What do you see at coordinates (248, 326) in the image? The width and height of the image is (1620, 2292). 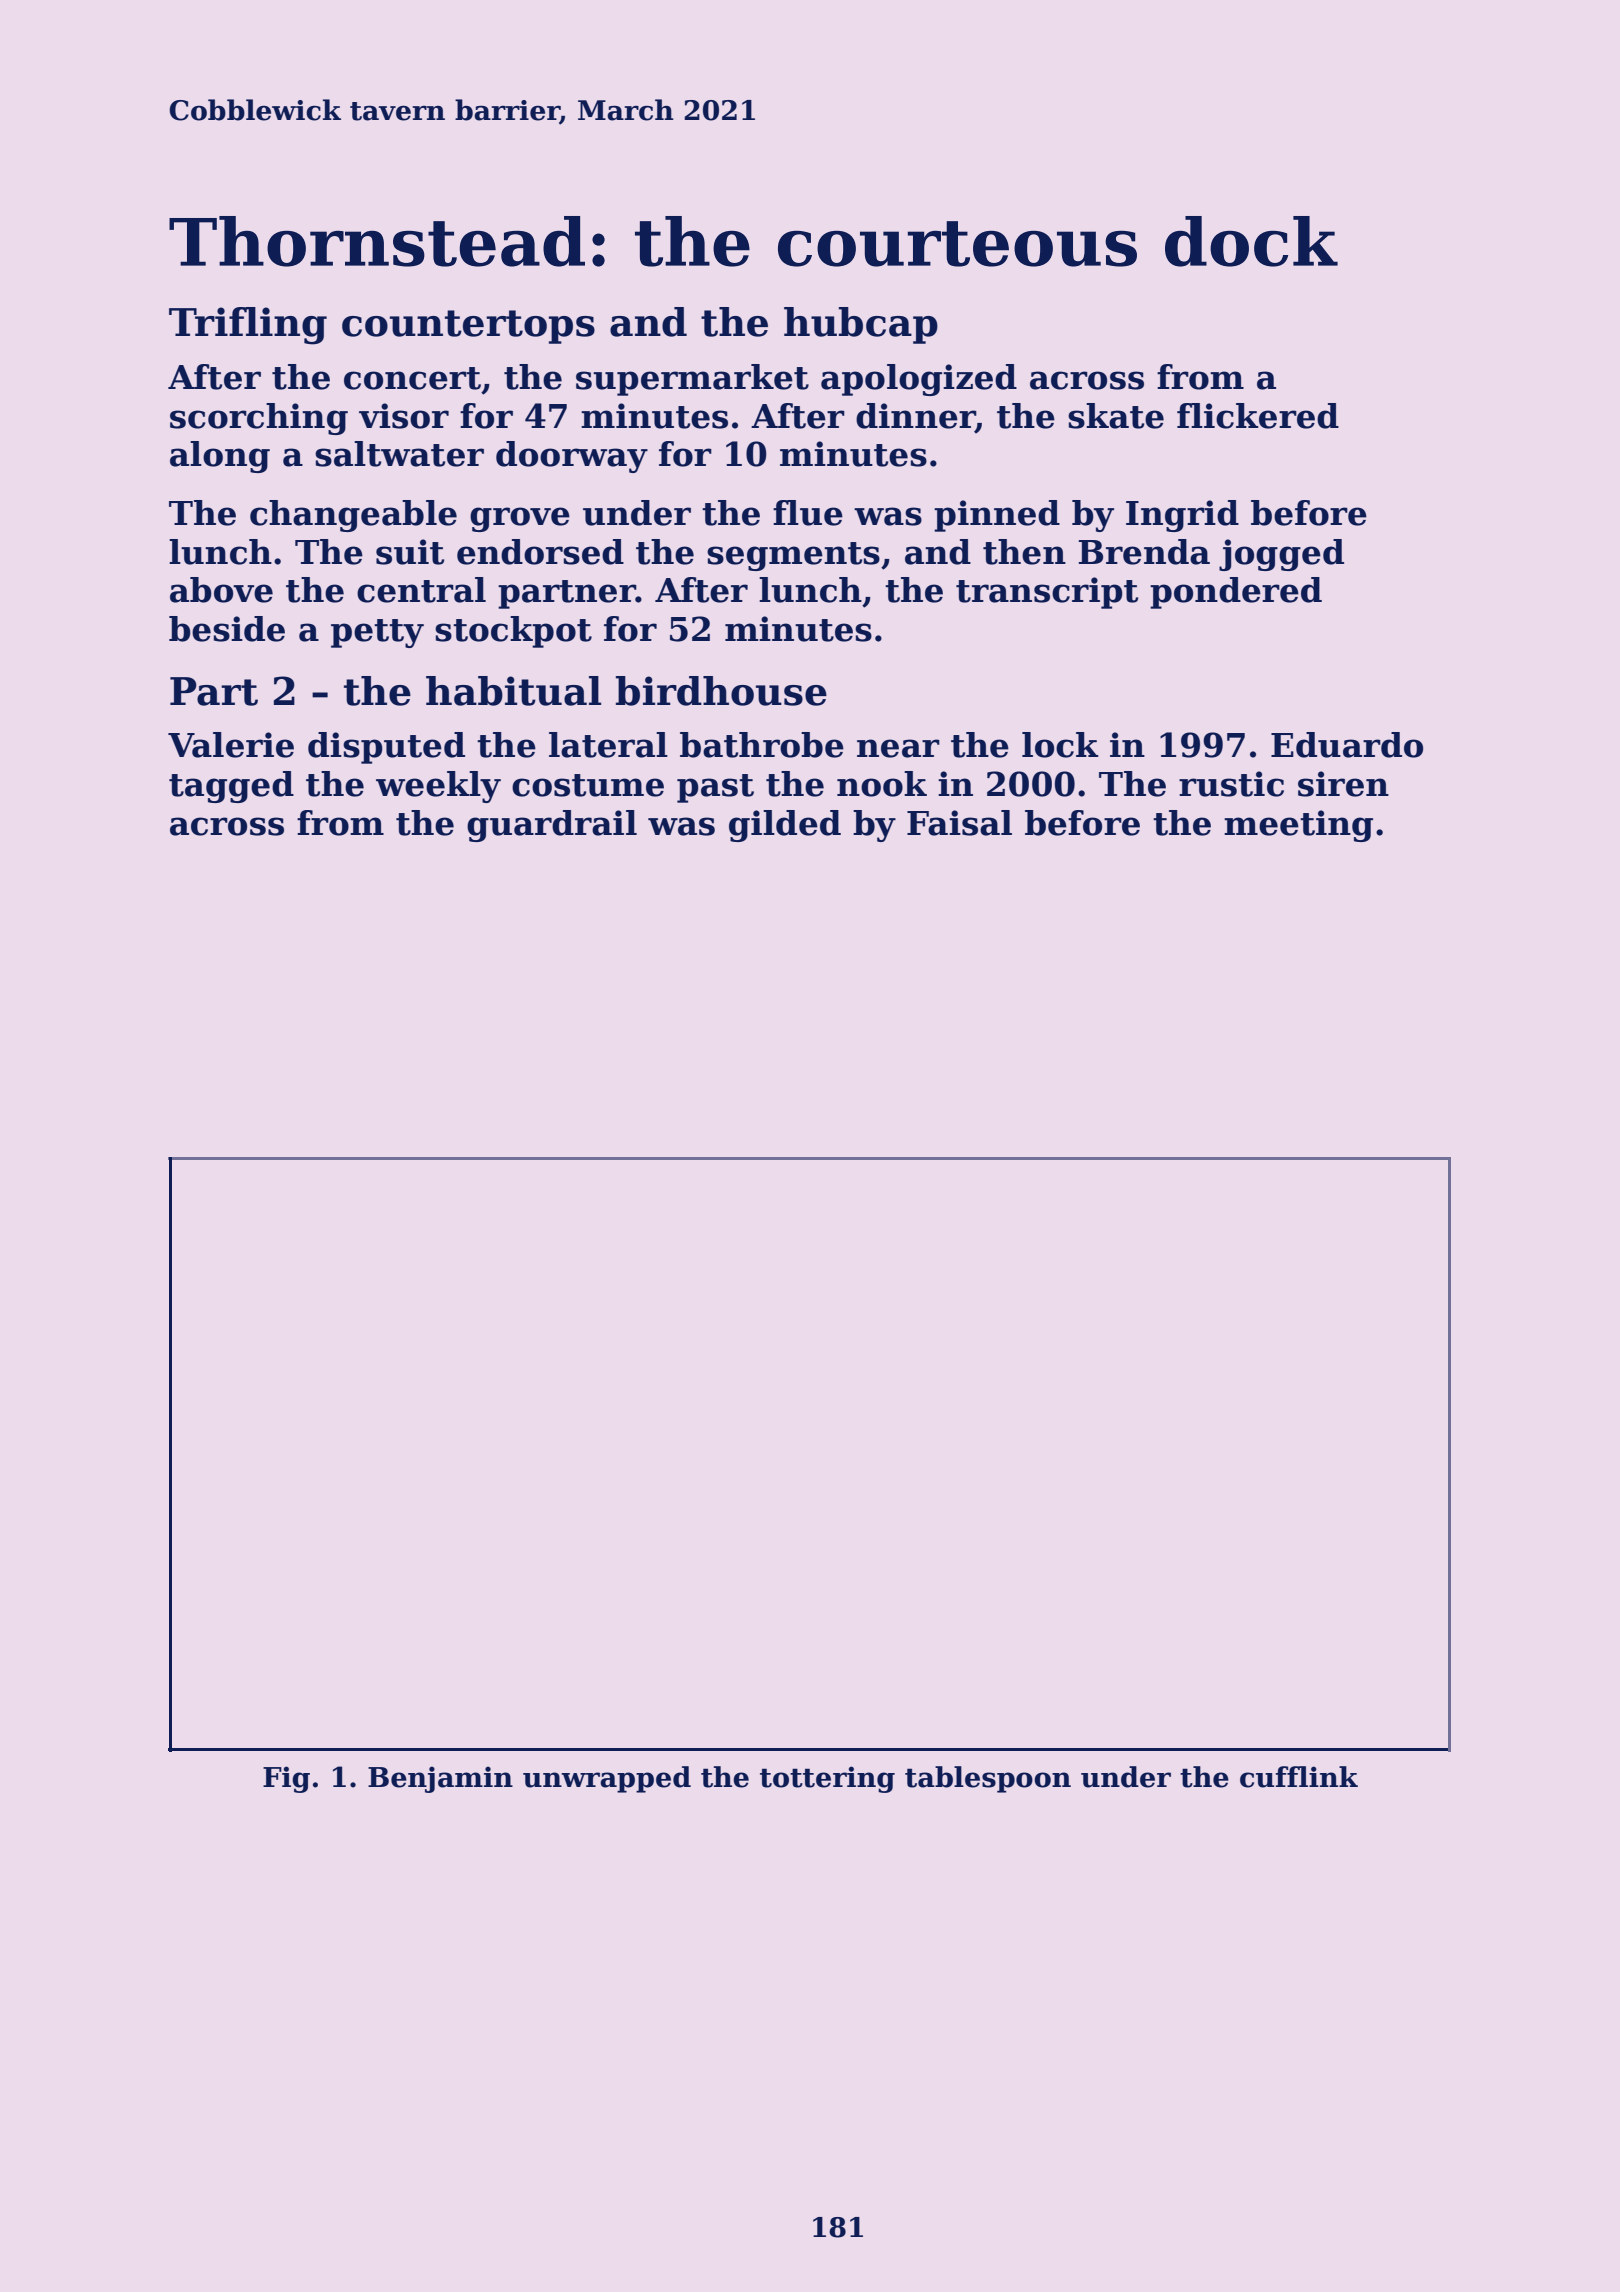 I see `Trifling` at bounding box center [248, 326].
